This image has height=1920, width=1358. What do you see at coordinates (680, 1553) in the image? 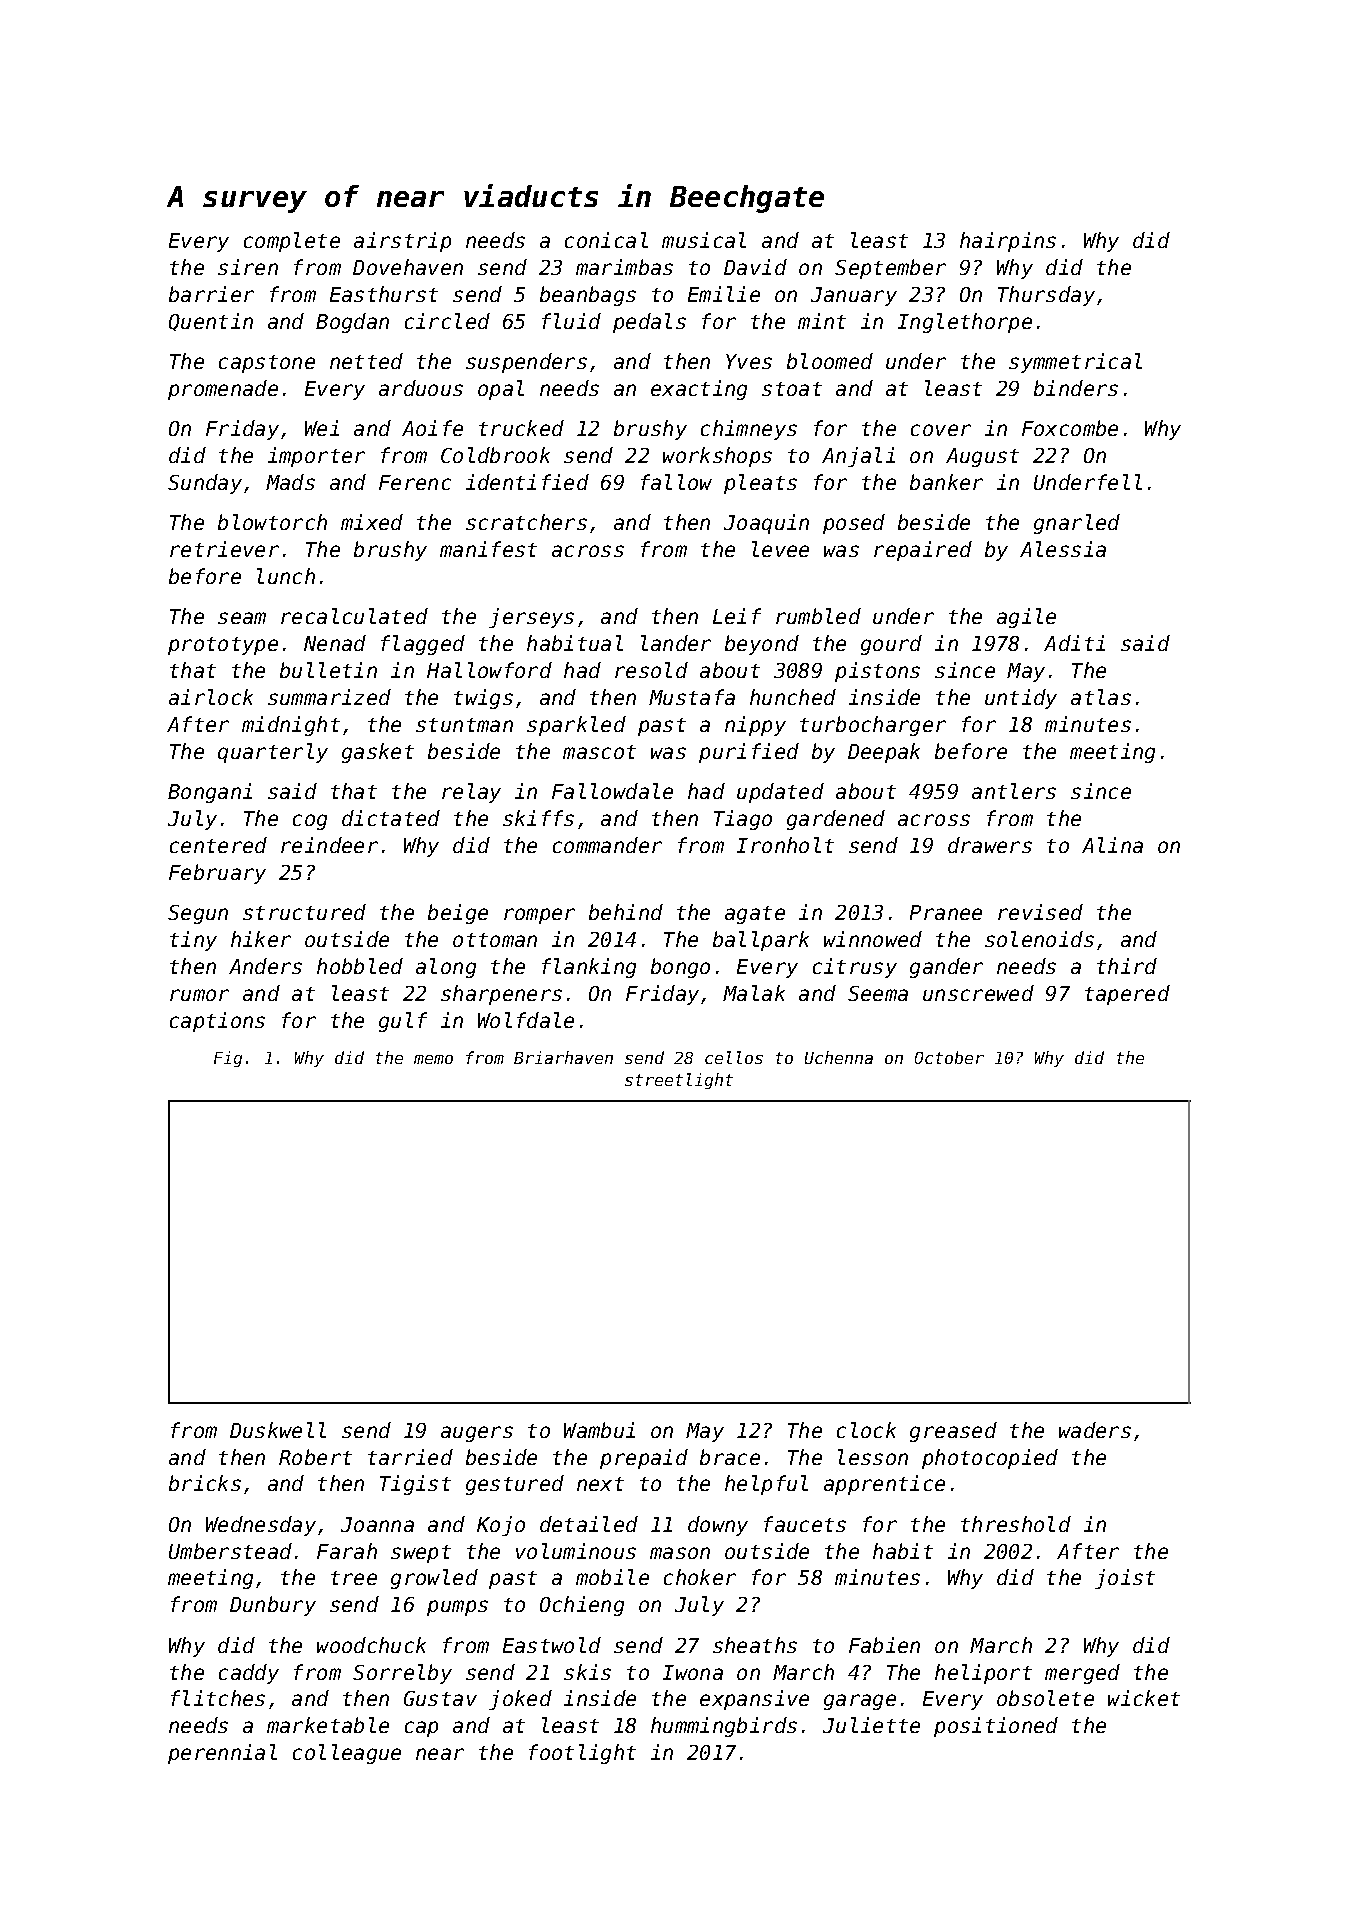
I see `mason` at bounding box center [680, 1553].
